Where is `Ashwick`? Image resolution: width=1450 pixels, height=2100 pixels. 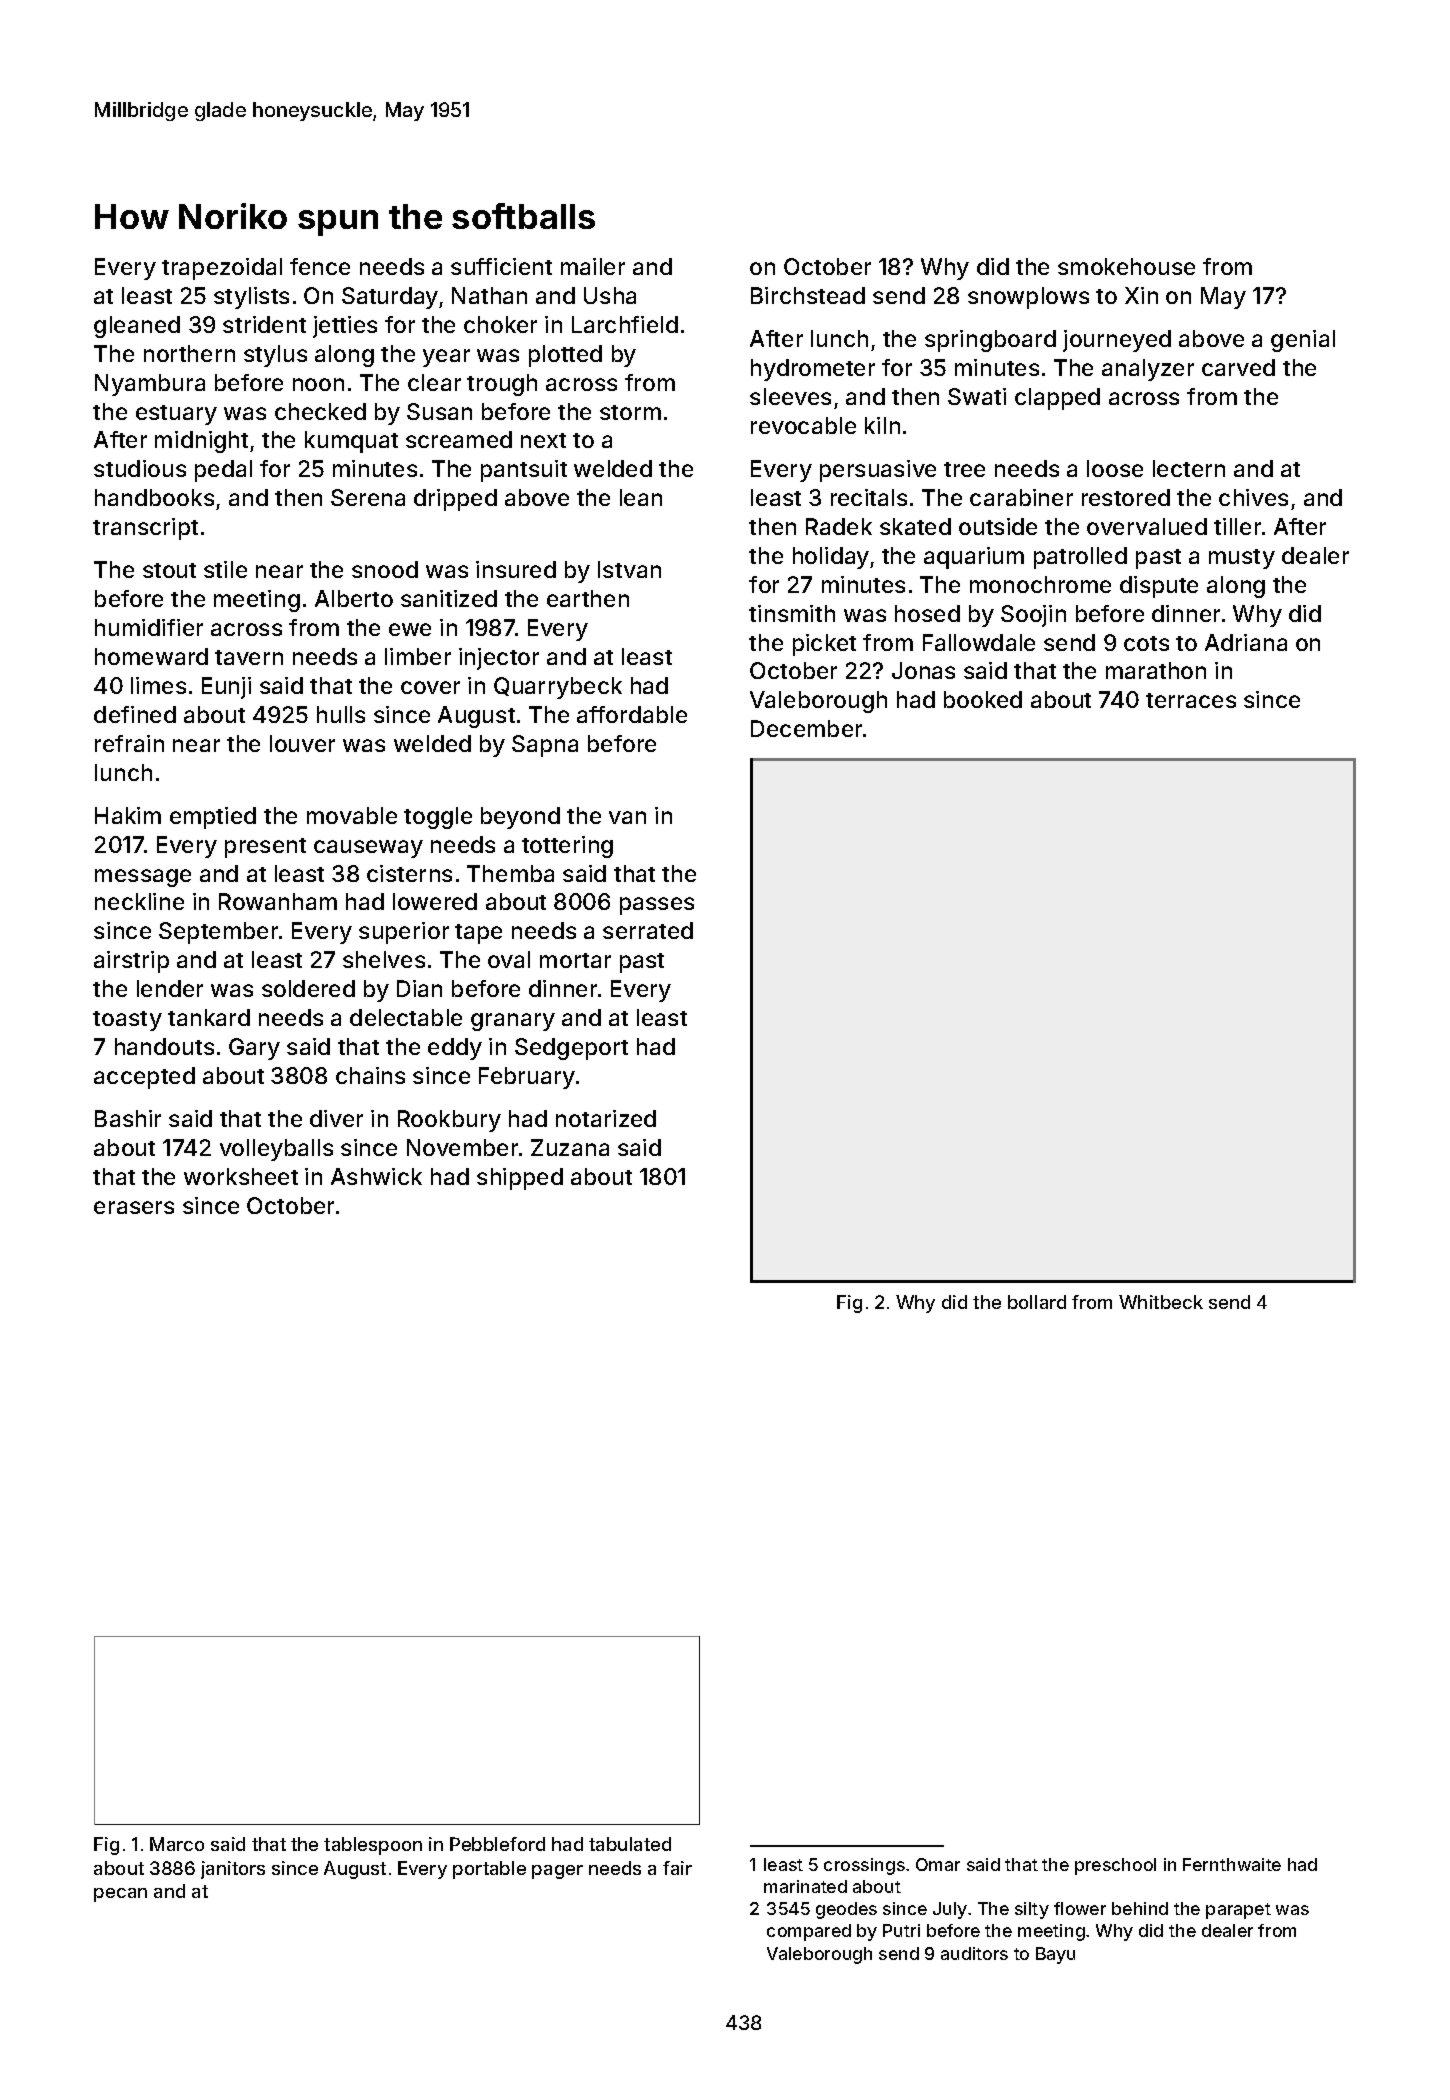
Ashwick is located at coordinates (376, 1176).
